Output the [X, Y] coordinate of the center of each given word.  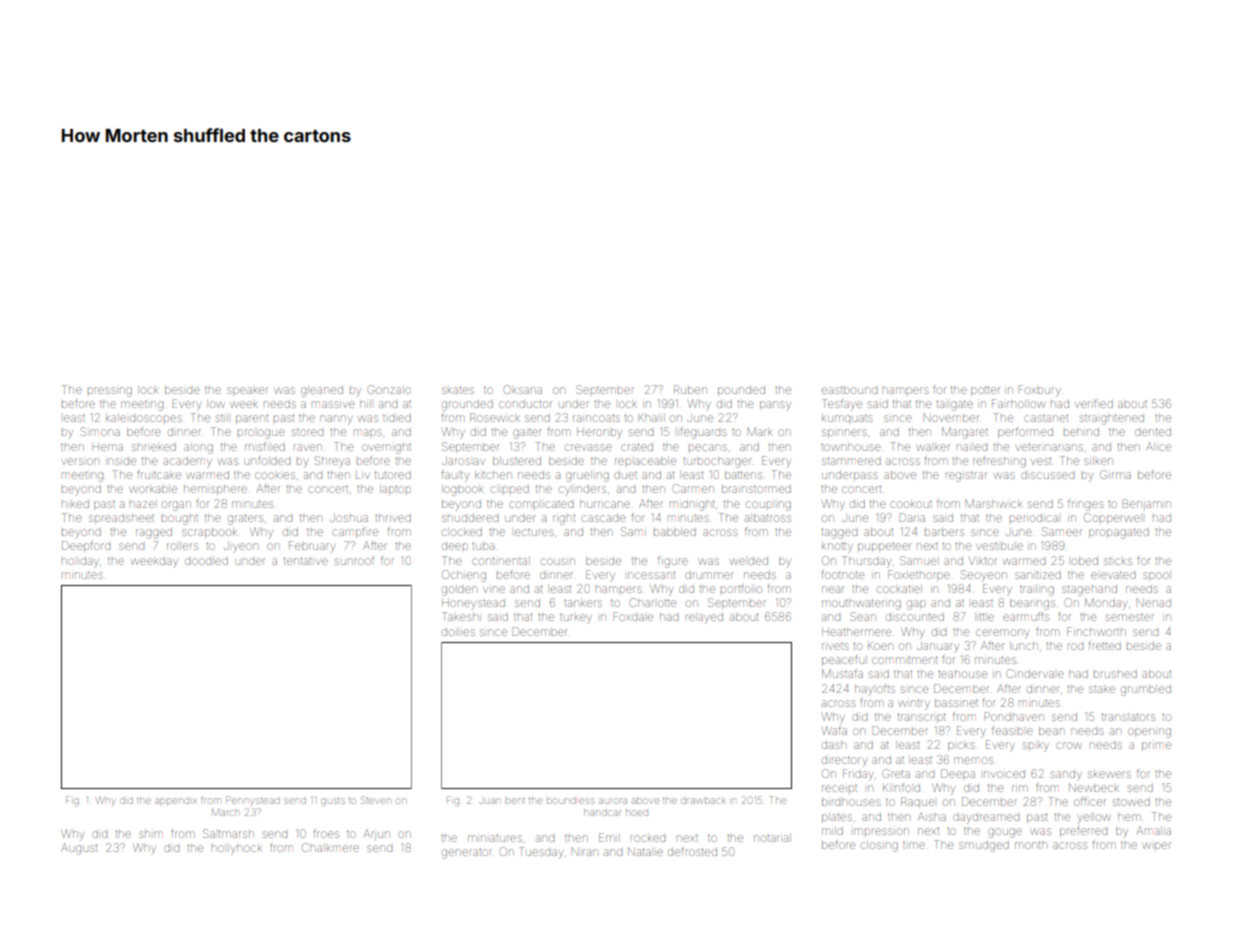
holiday [80, 563]
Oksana [523, 389]
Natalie [645, 851]
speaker [247, 391]
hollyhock [236, 849]
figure [673, 562]
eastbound [849, 390]
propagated [1119, 533]
